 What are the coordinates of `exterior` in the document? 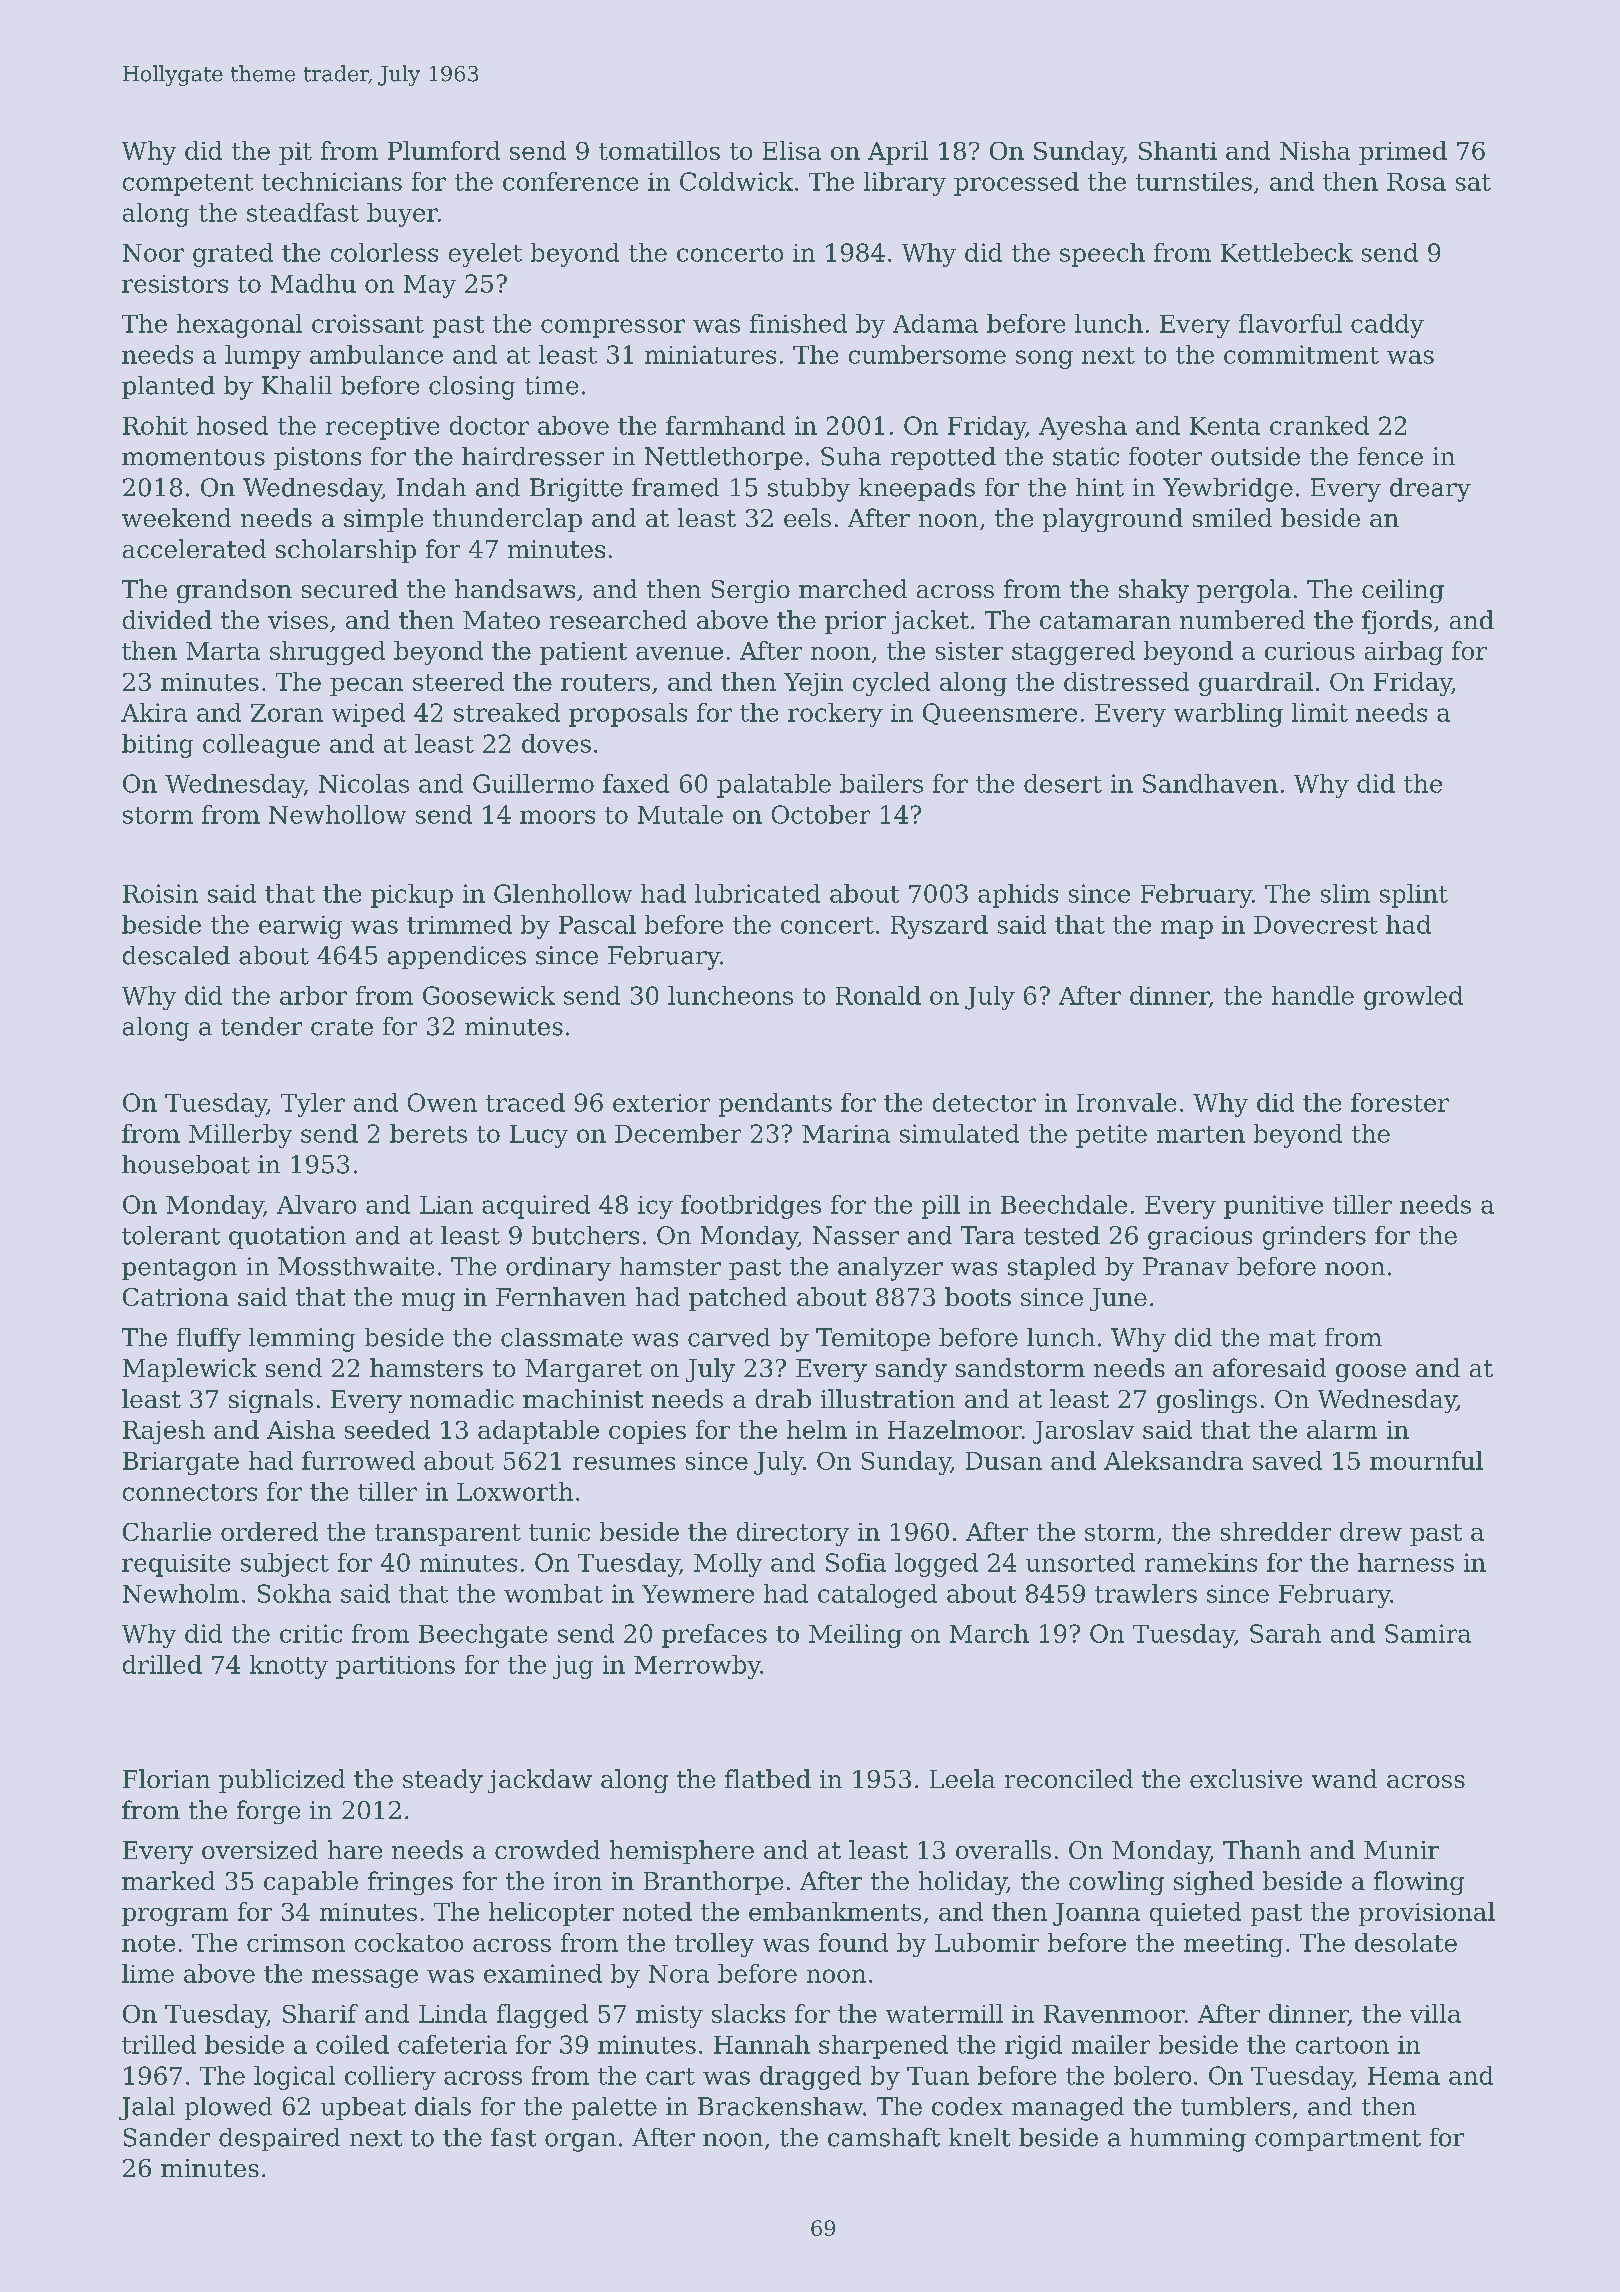 It's located at (661, 1103).
